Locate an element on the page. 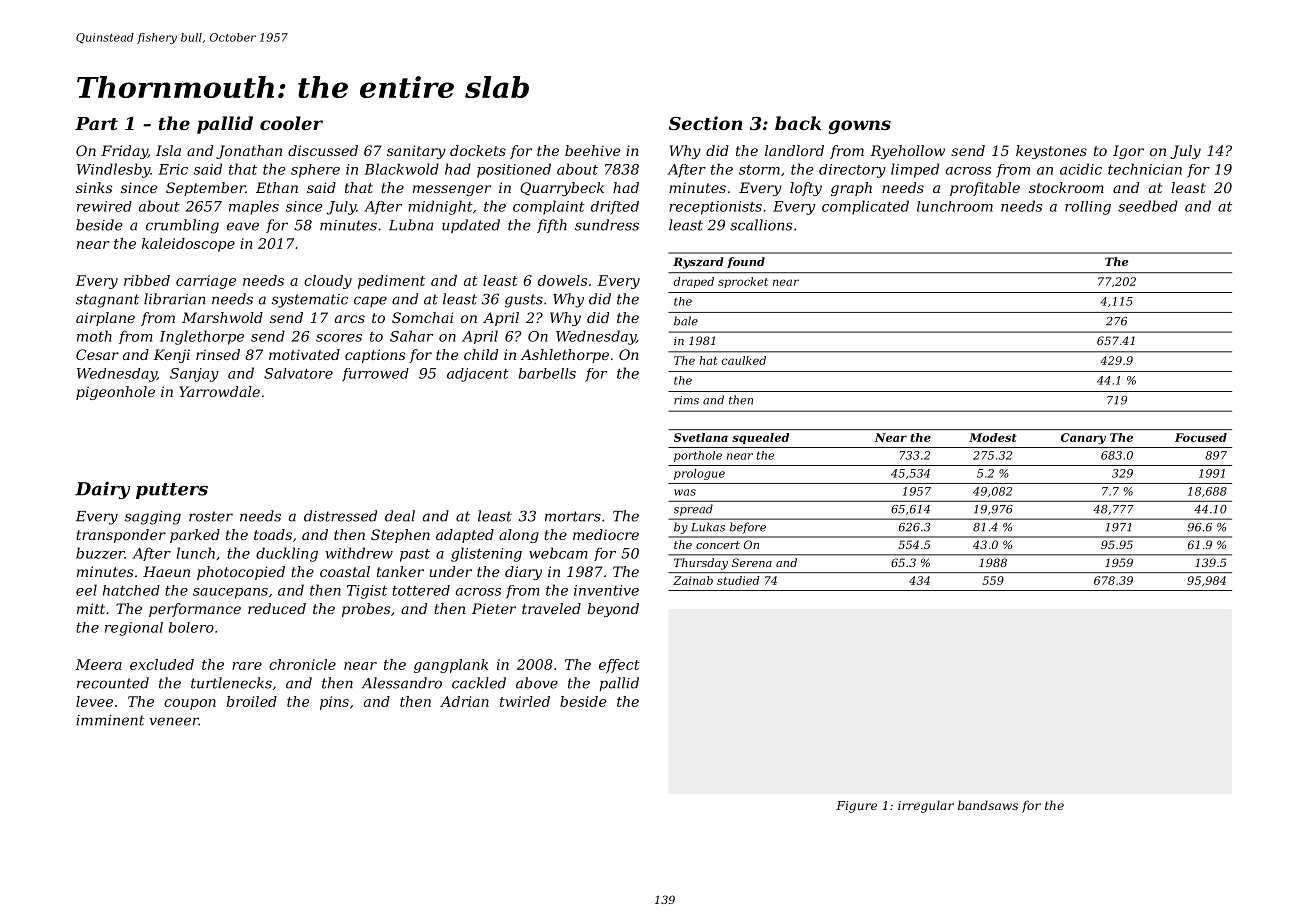 This document has width=1308, height=924. Blackwold is located at coordinates (401, 169).
